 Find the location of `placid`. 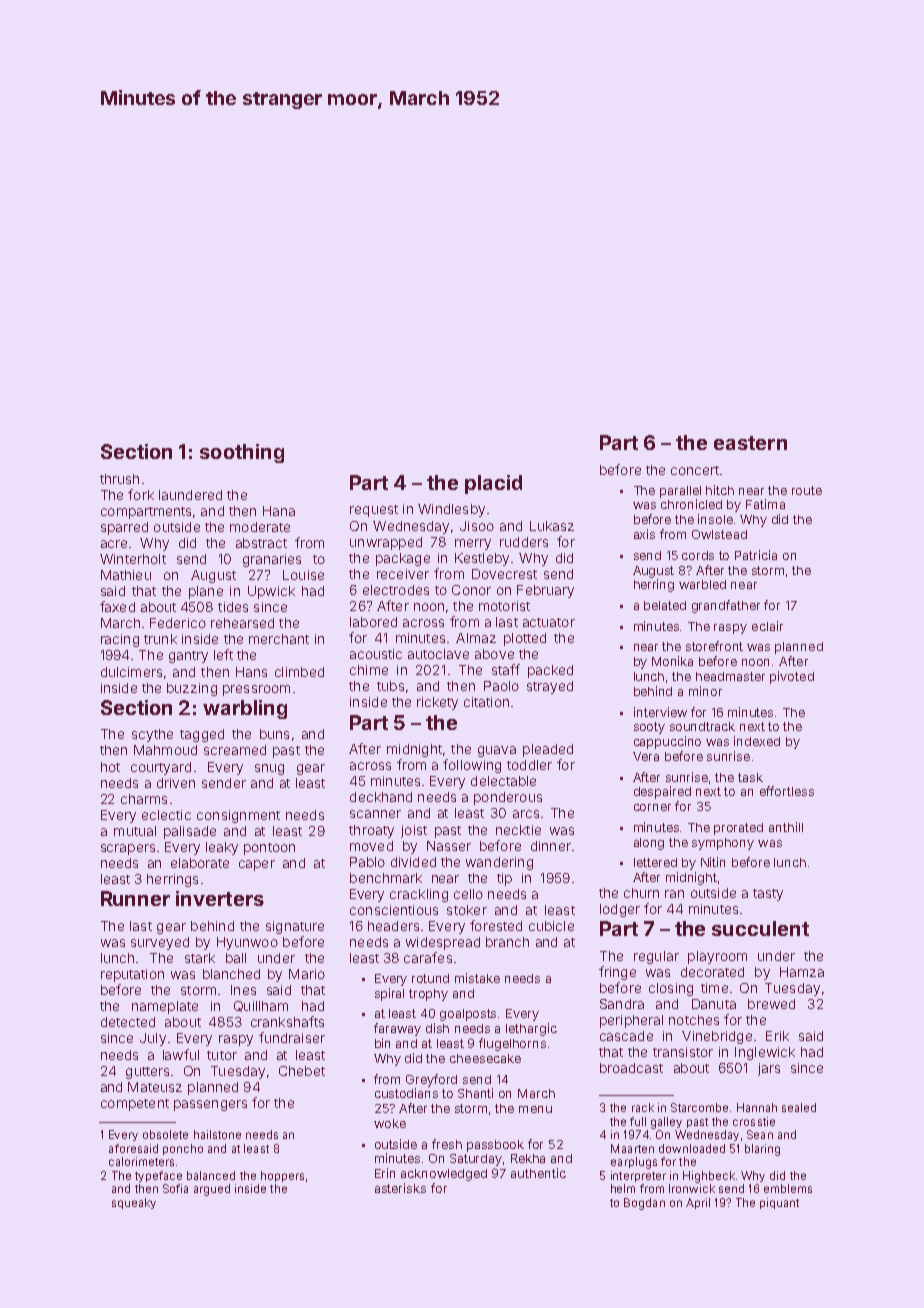

placid is located at coordinates (493, 484).
